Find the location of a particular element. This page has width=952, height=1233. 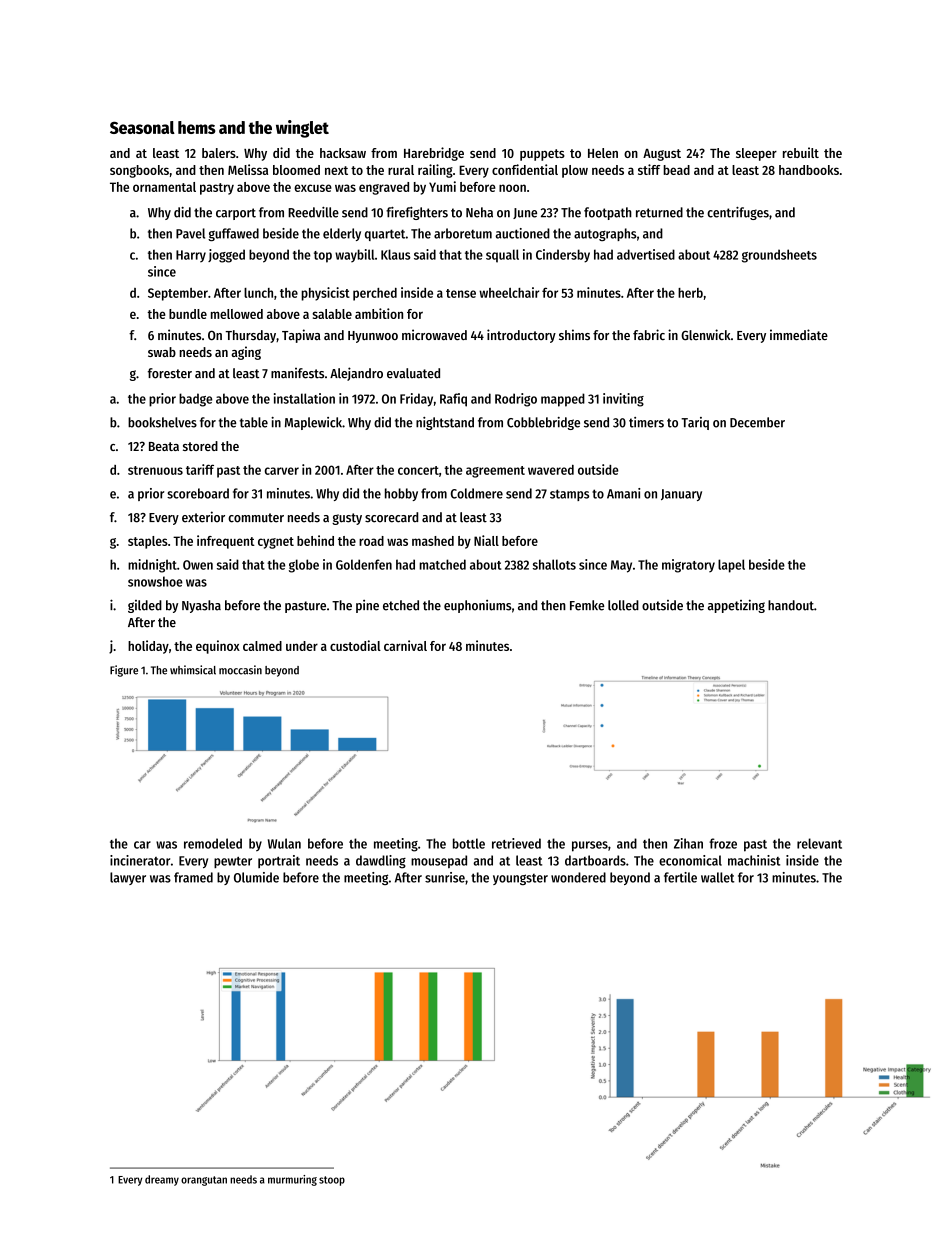

winglet is located at coordinates (302, 129).
